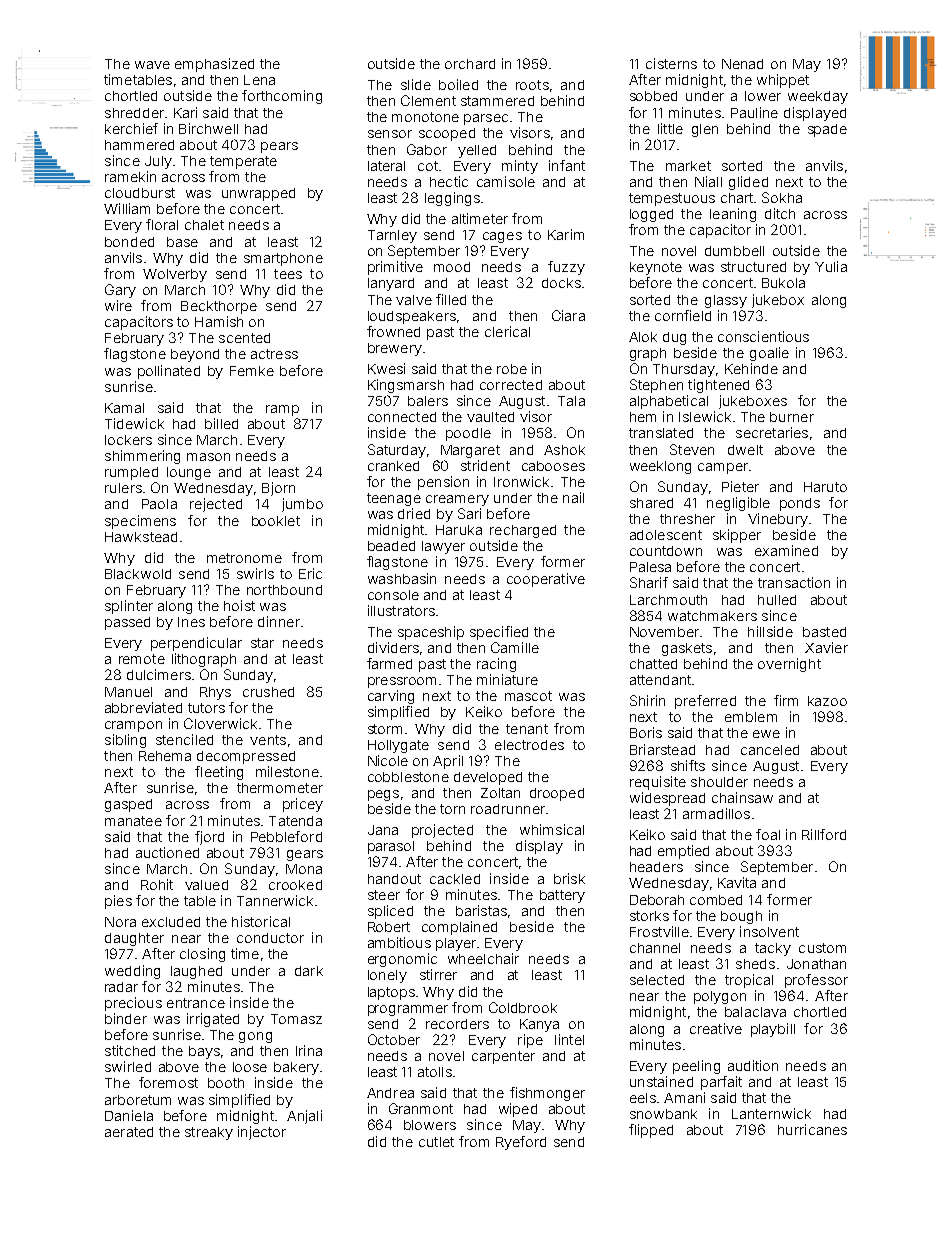  What do you see at coordinates (152, 65) in the page?
I see `wave` at bounding box center [152, 65].
